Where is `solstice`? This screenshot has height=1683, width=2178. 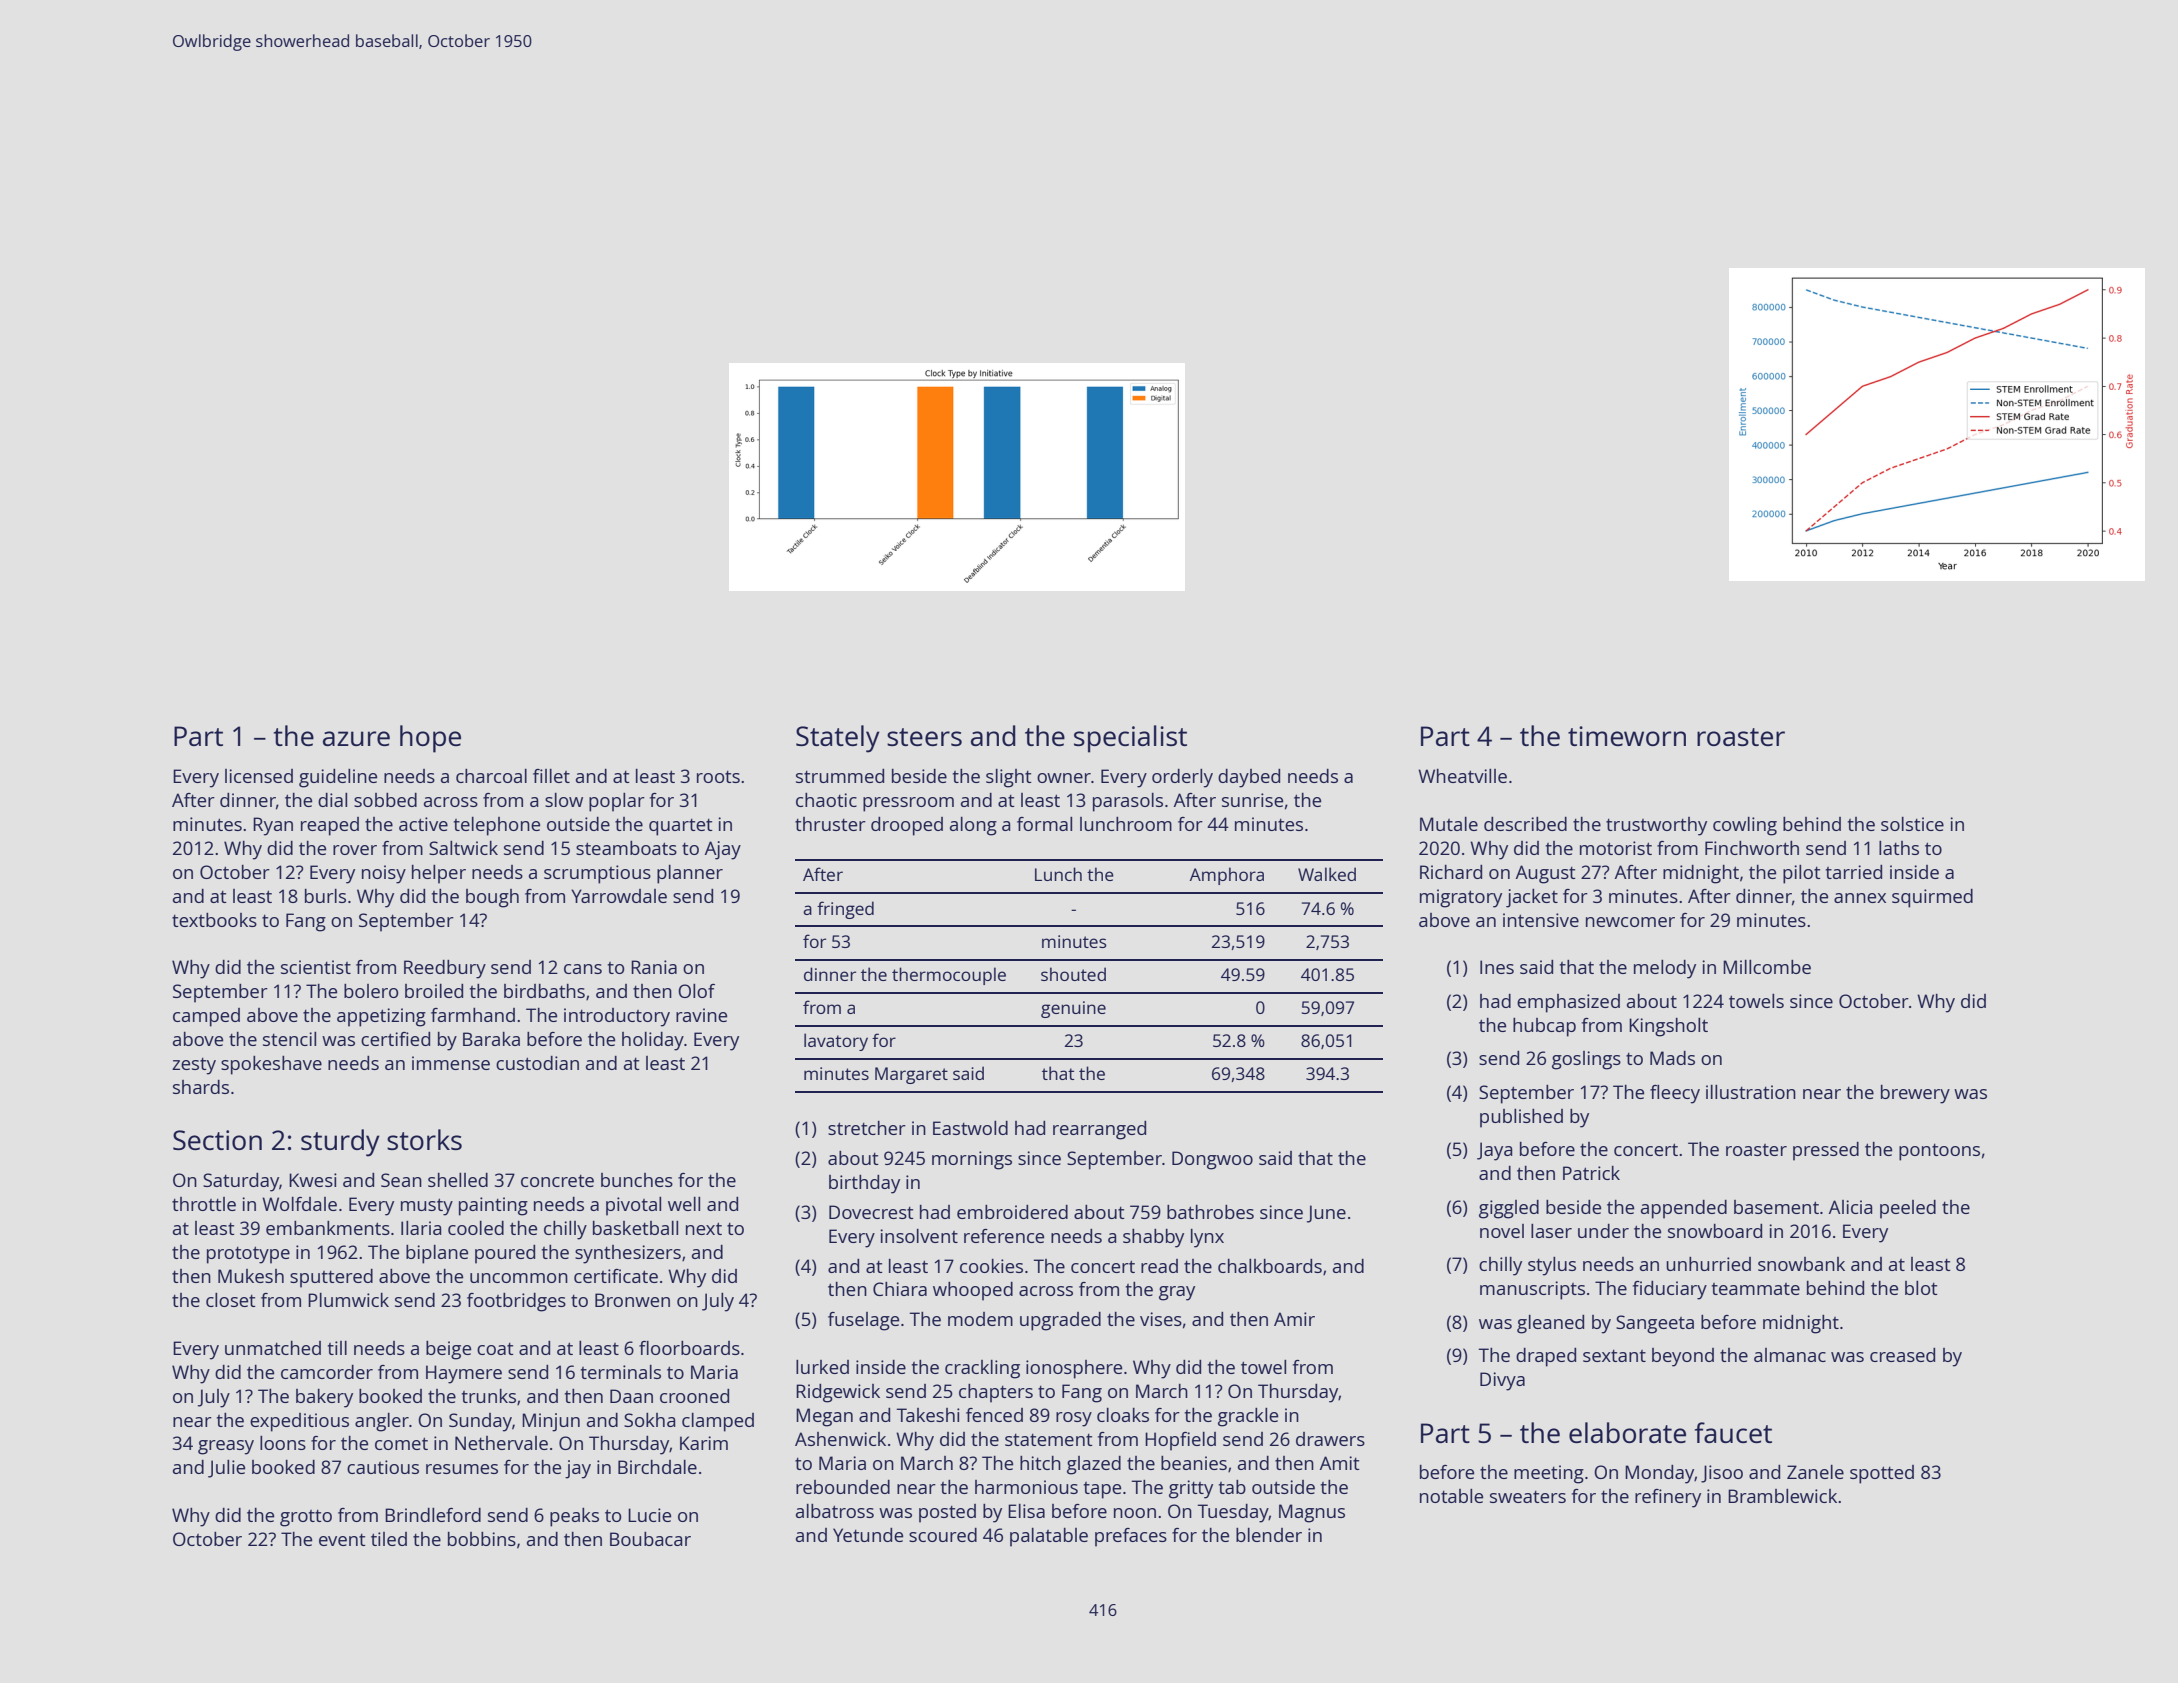
solstice is located at coordinates (1912, 824).
